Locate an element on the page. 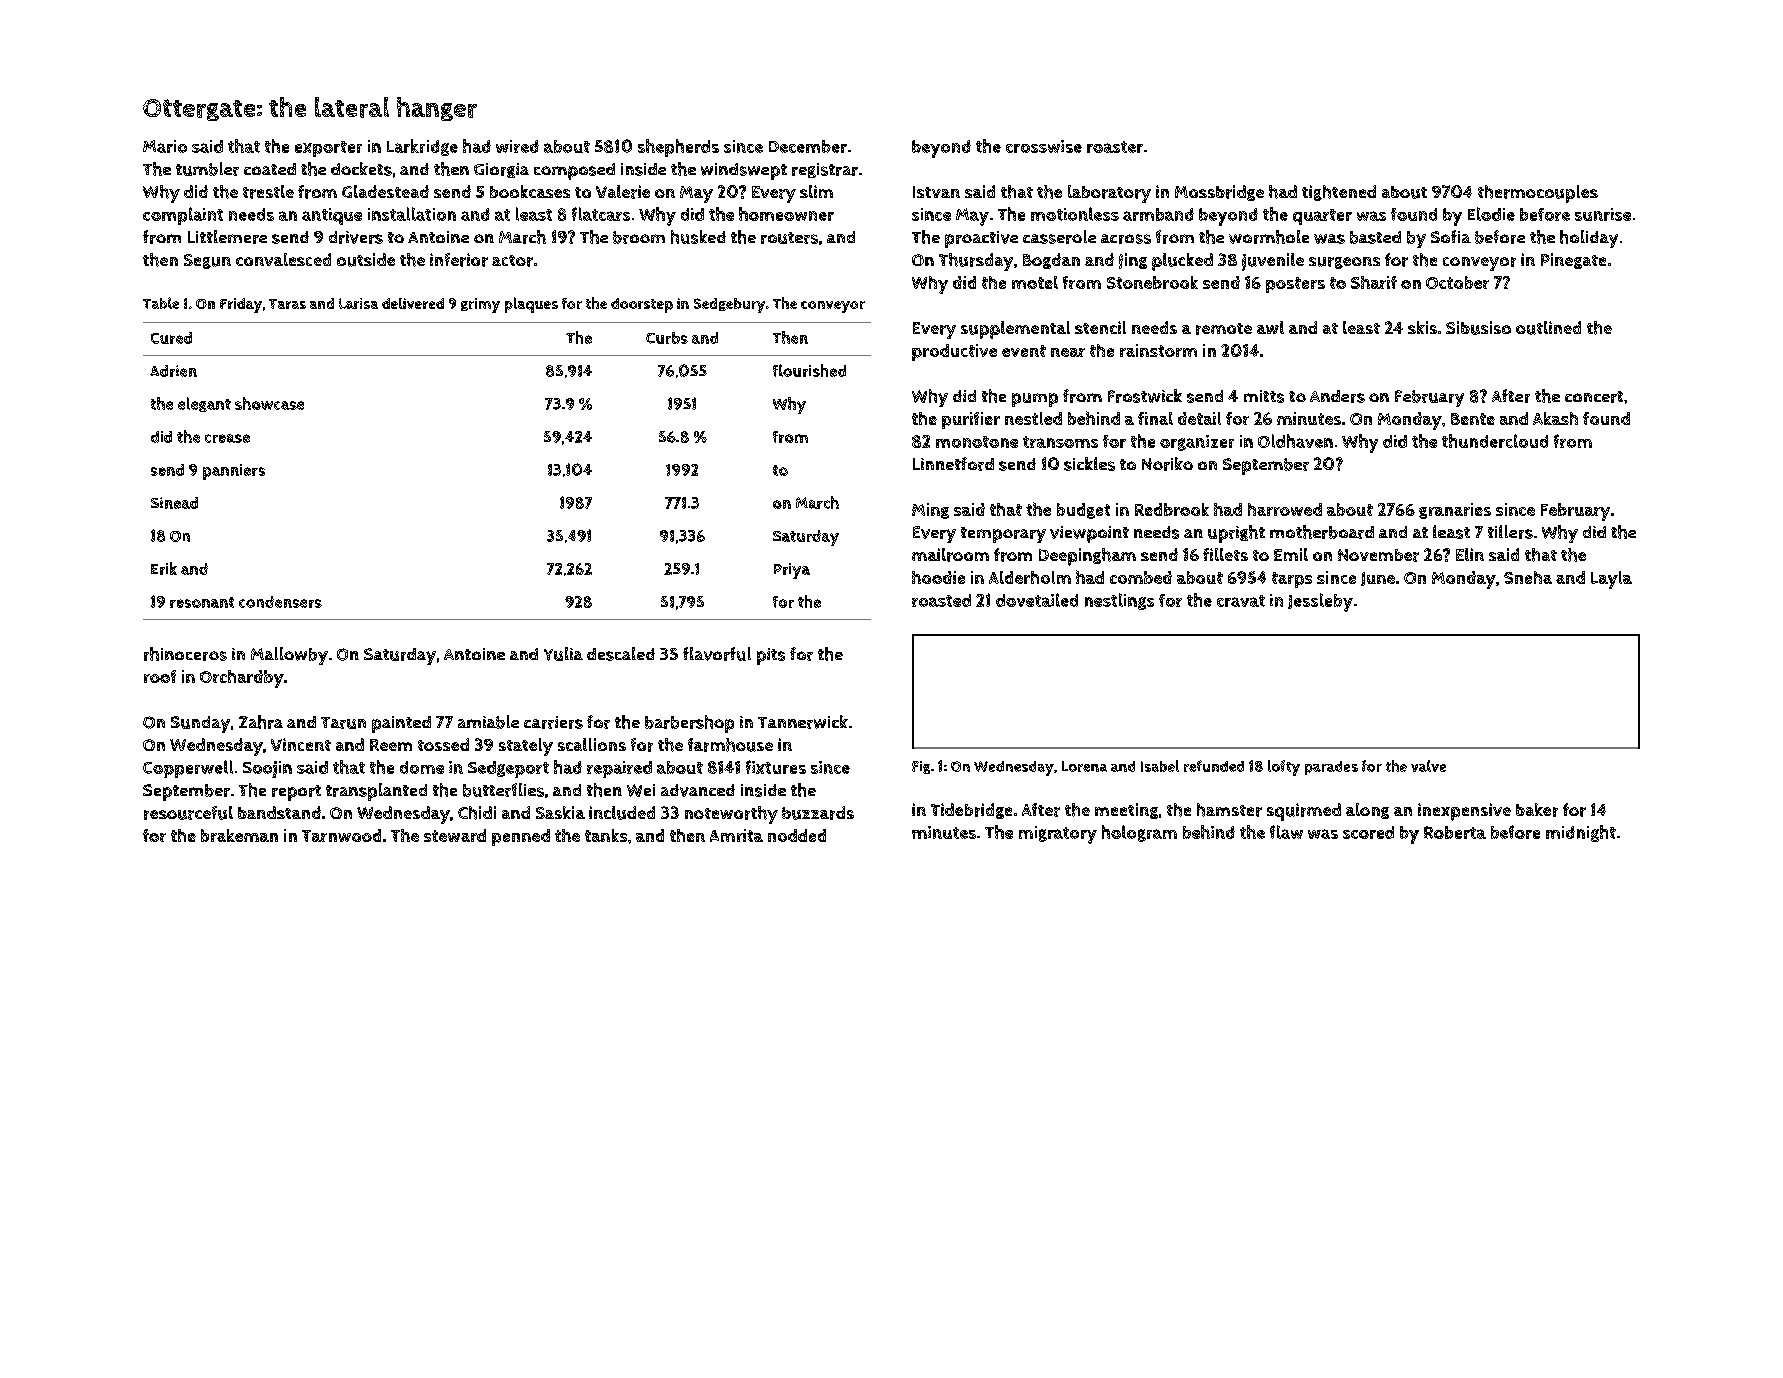  nodded is located at coordinates (797, 835).
